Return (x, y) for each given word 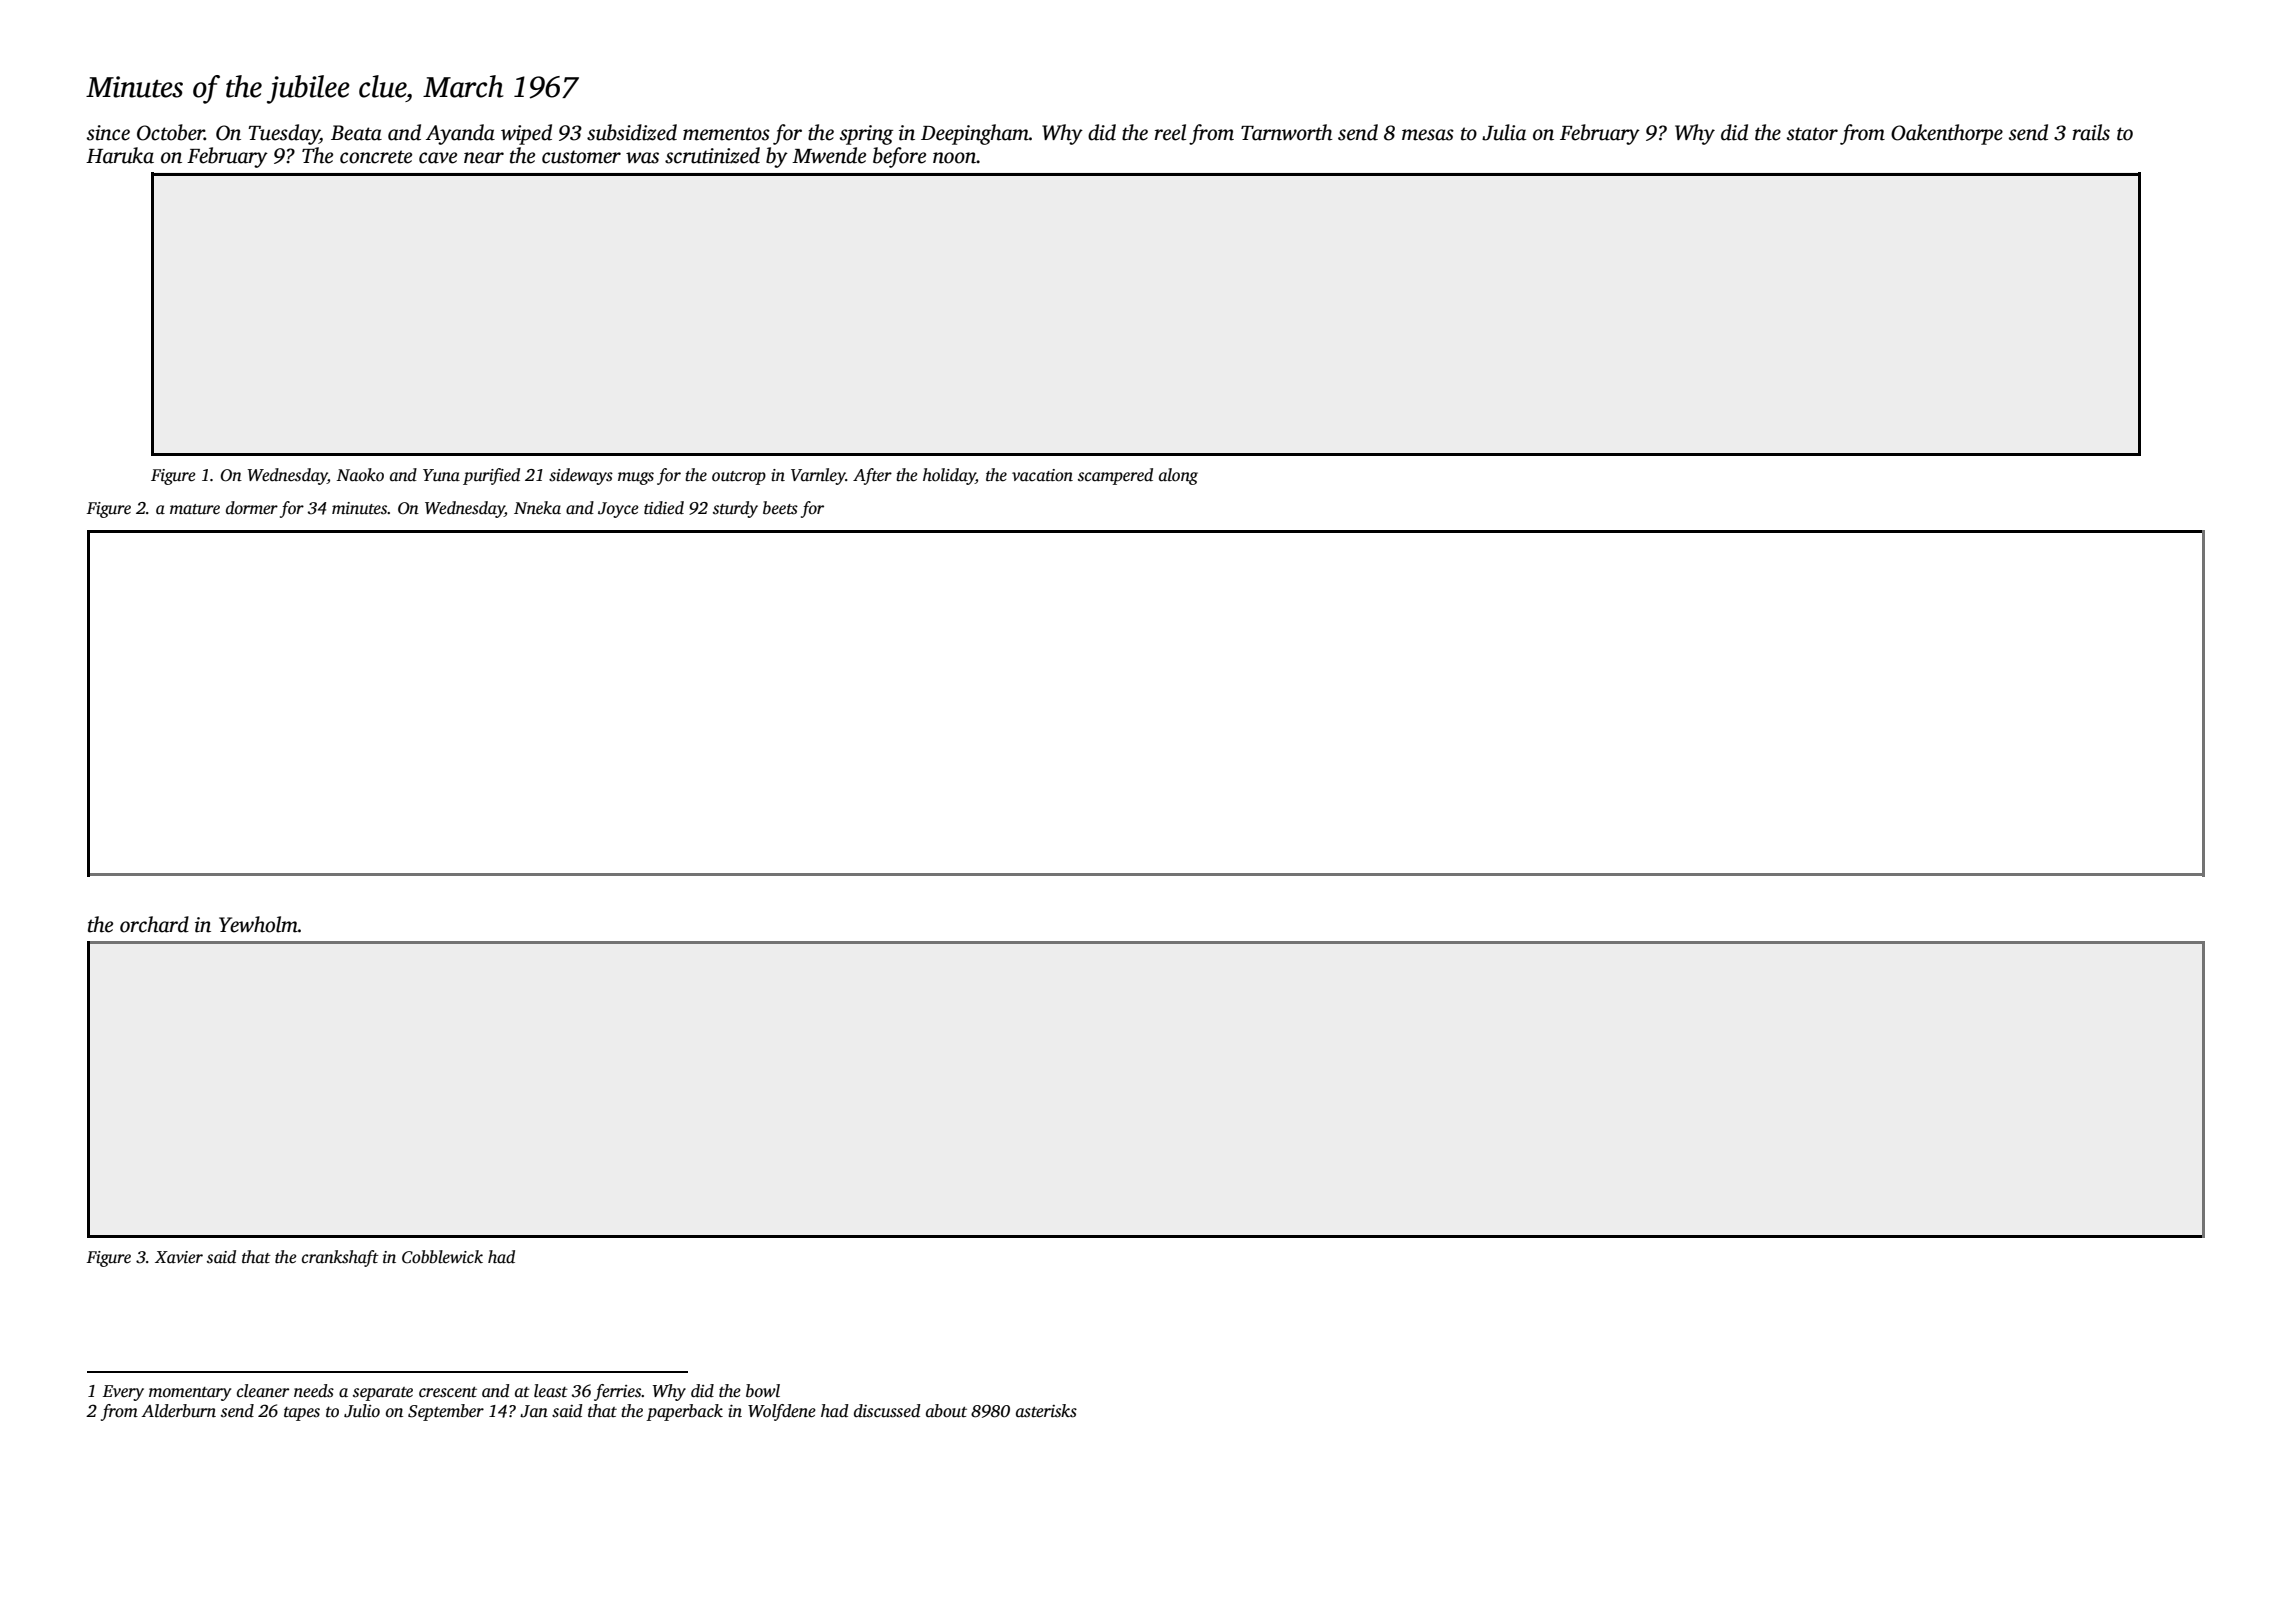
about (946, 1411)
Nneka (537, 508)
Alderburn (178, 1411)
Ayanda (460, 134)
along (1178, 476)
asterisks (1046, 1411)
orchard (154, 924)
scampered (1115, 476)
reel (1170, 132)
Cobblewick (442, 1257)
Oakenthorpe (1947, 134)
